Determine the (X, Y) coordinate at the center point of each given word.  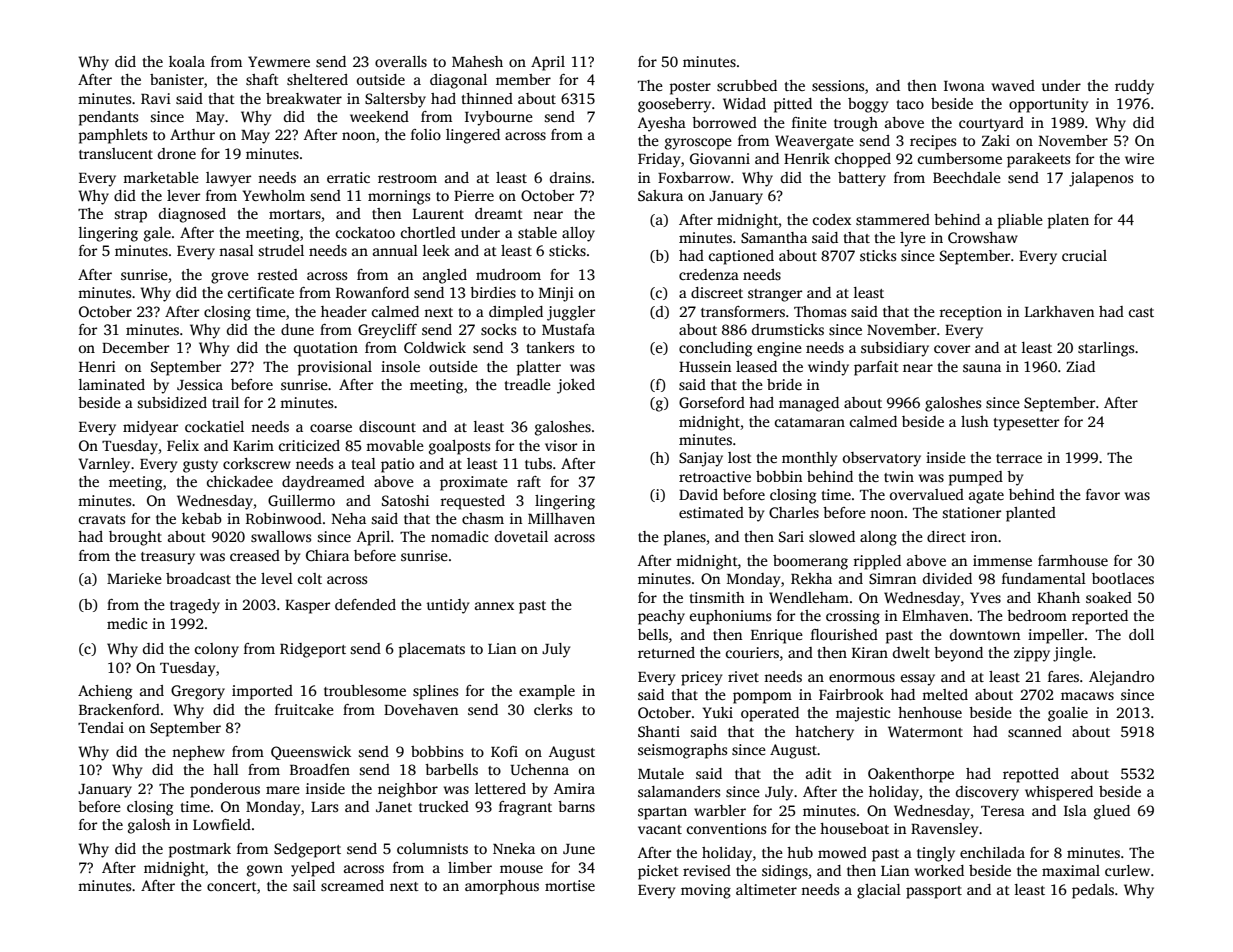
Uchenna (539, 769)
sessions (838, 85)
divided (947, 578)
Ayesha (662, 124)
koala (187, 61)
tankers (550, 347)
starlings (1106, 349)
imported (262, 692)
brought (135, 538)
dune (297, 329)
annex (494, 606)
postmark (200, 850)
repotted (1031, 775)
